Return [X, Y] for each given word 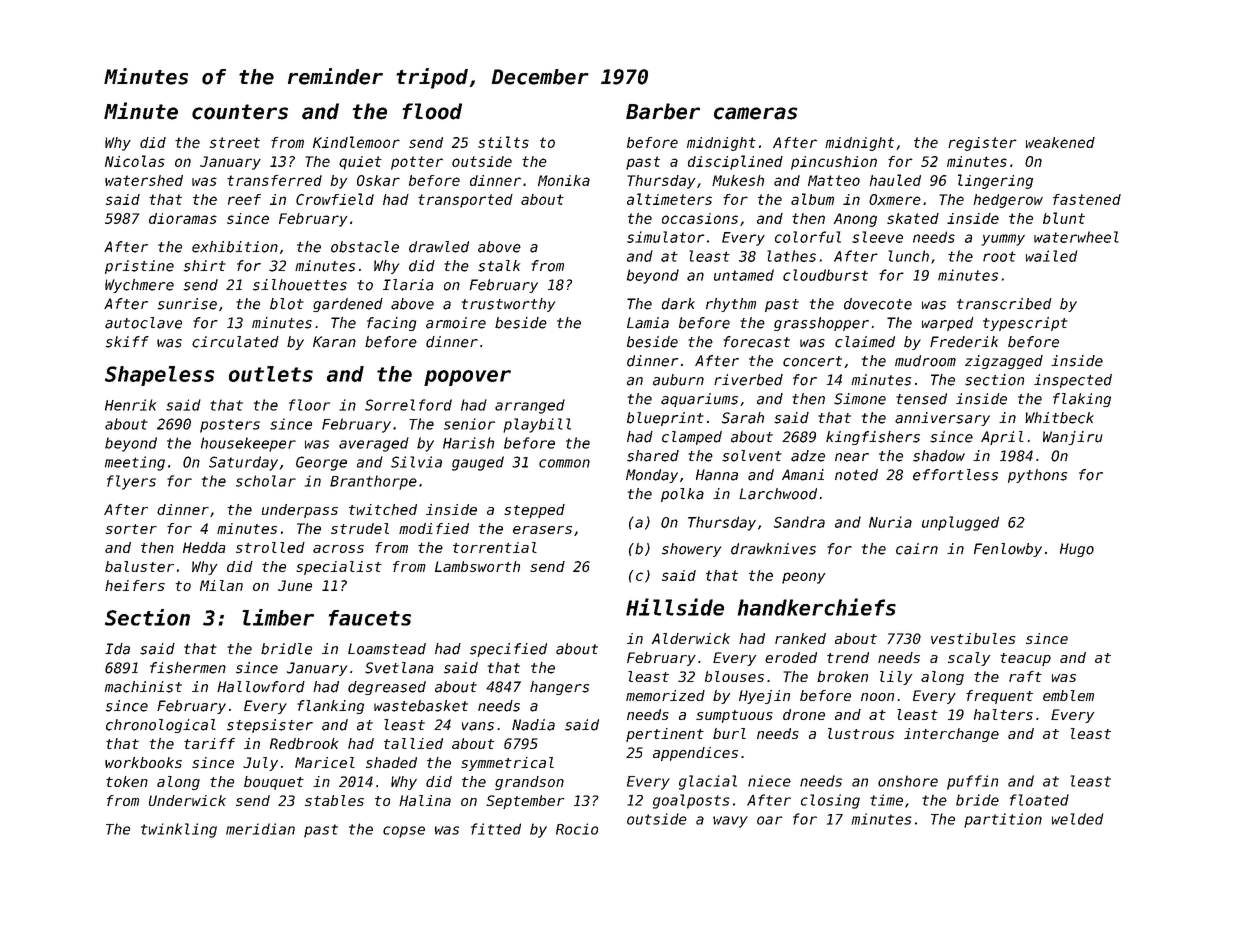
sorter [131, 529]
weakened [1060, 142]
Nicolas [135, 161]
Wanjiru [1073, 438]
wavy [730, 822]
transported [465, 201]
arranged [530, 406]
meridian [260, 829]
